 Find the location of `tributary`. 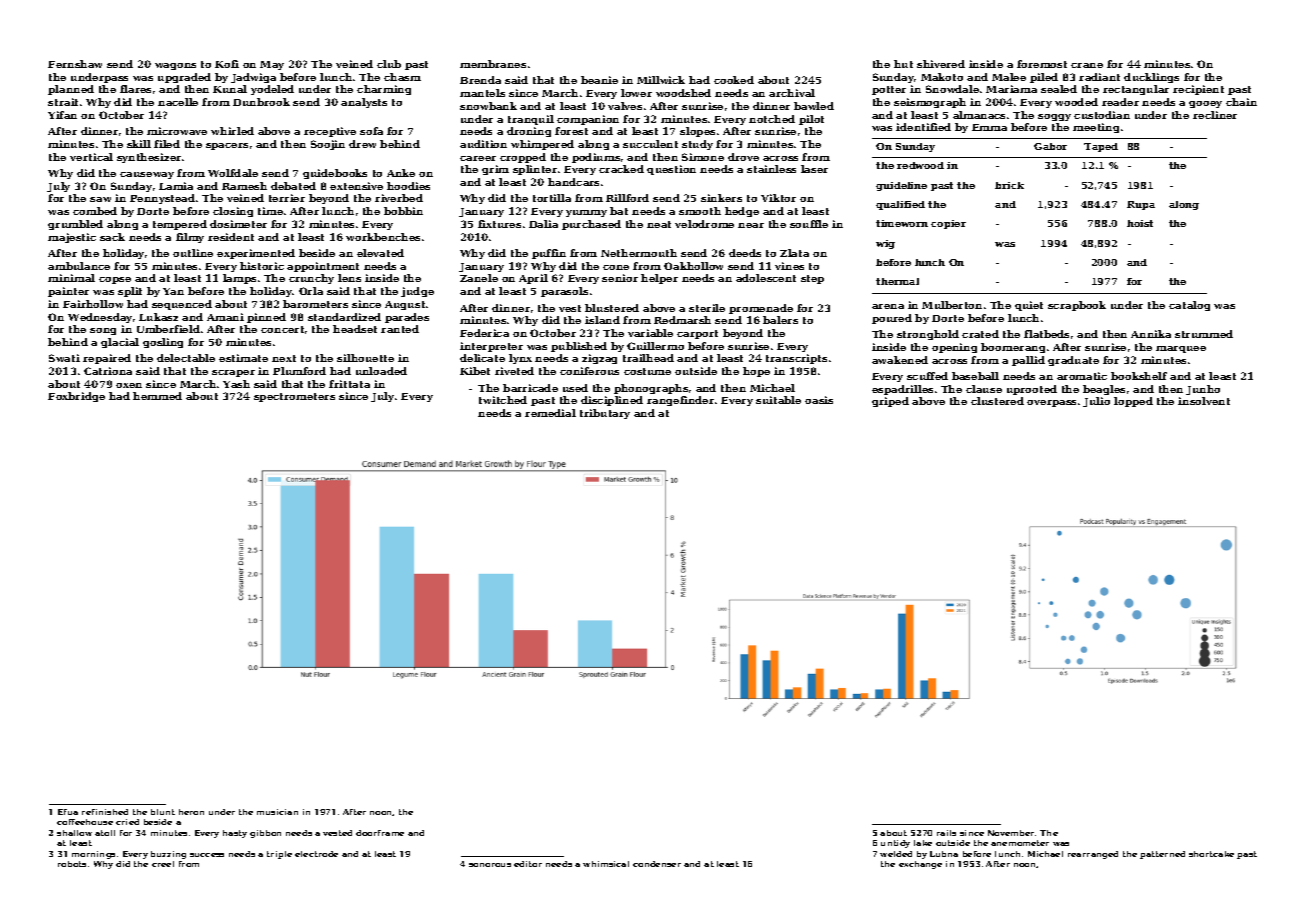

tributary is located at coordinates (605, 414).
